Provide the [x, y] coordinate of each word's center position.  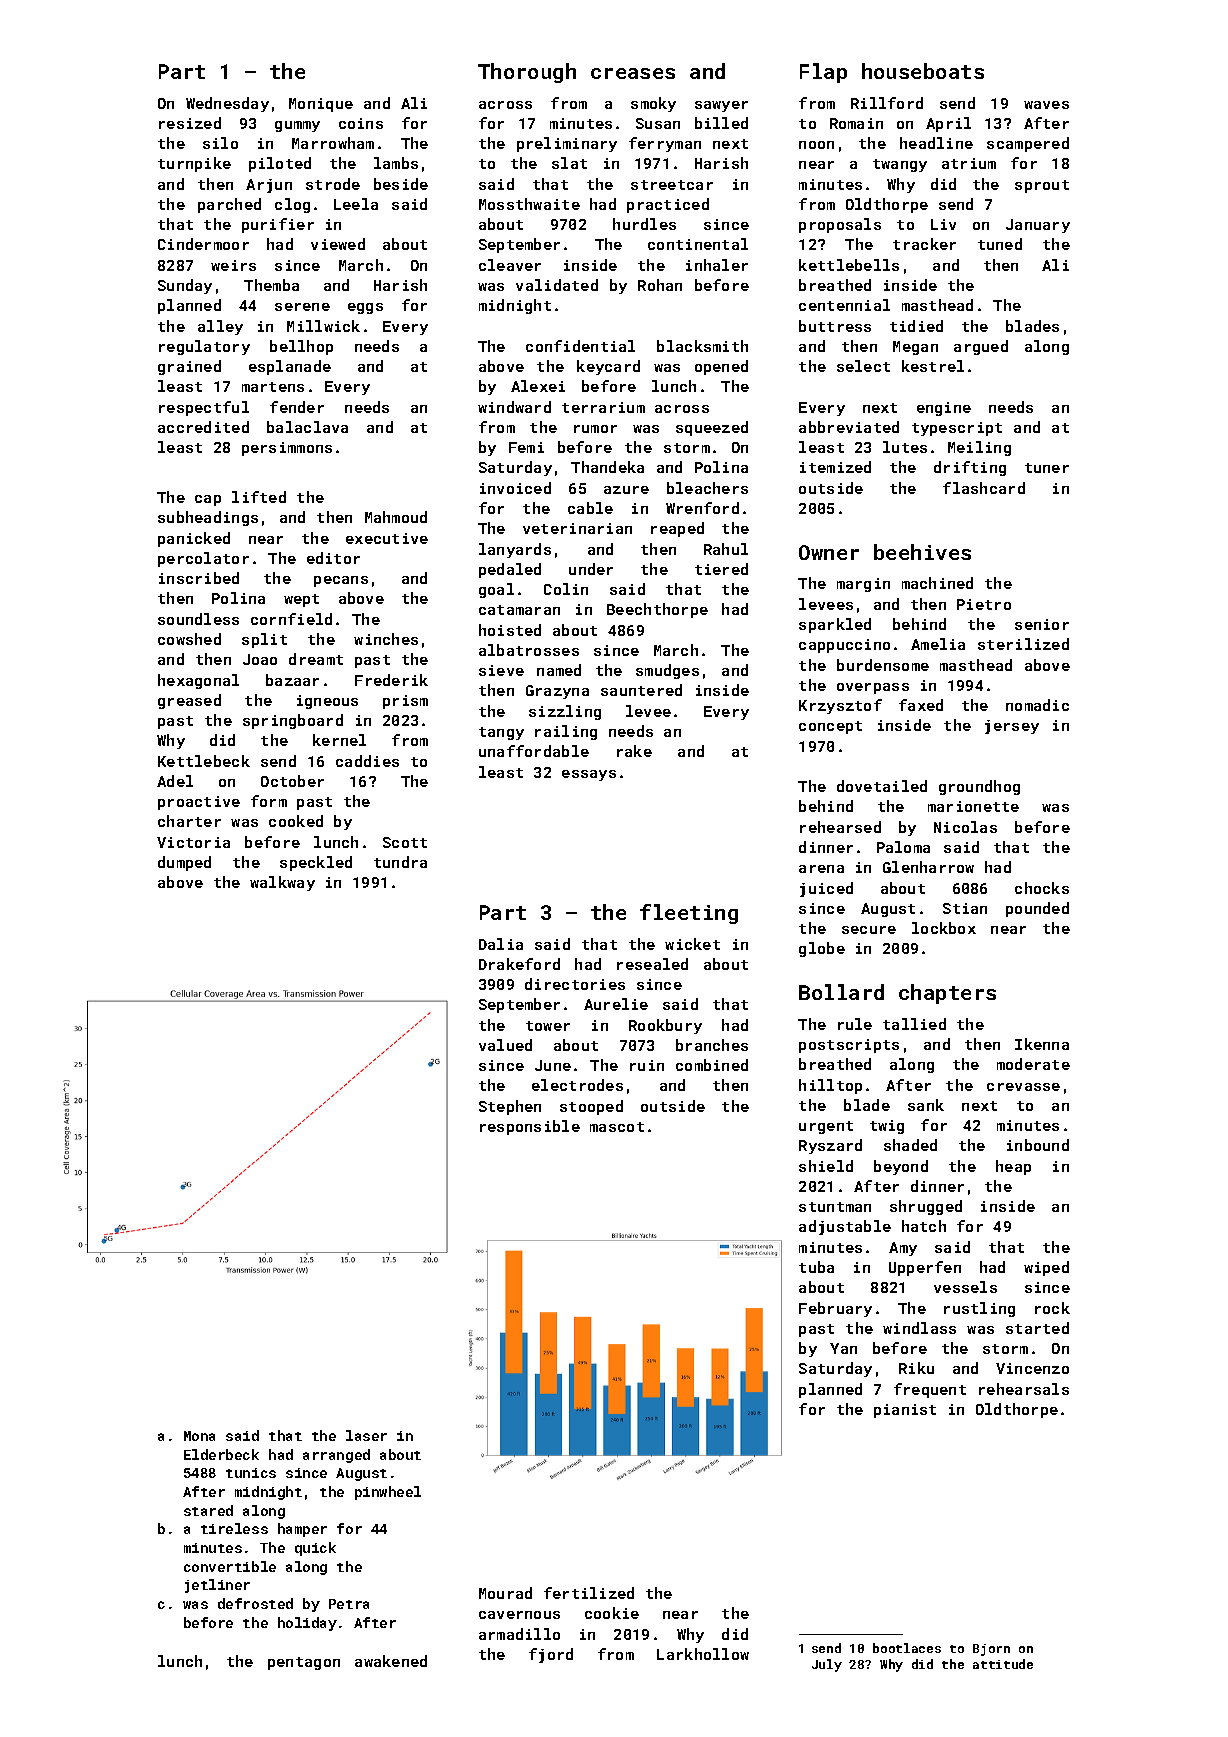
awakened [391, 1661]
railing [566, 732]
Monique [321, 105]
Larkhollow [703, 1654]
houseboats [923, 71]
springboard [293, 721]
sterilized [1023, 644]
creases [633, 73]
